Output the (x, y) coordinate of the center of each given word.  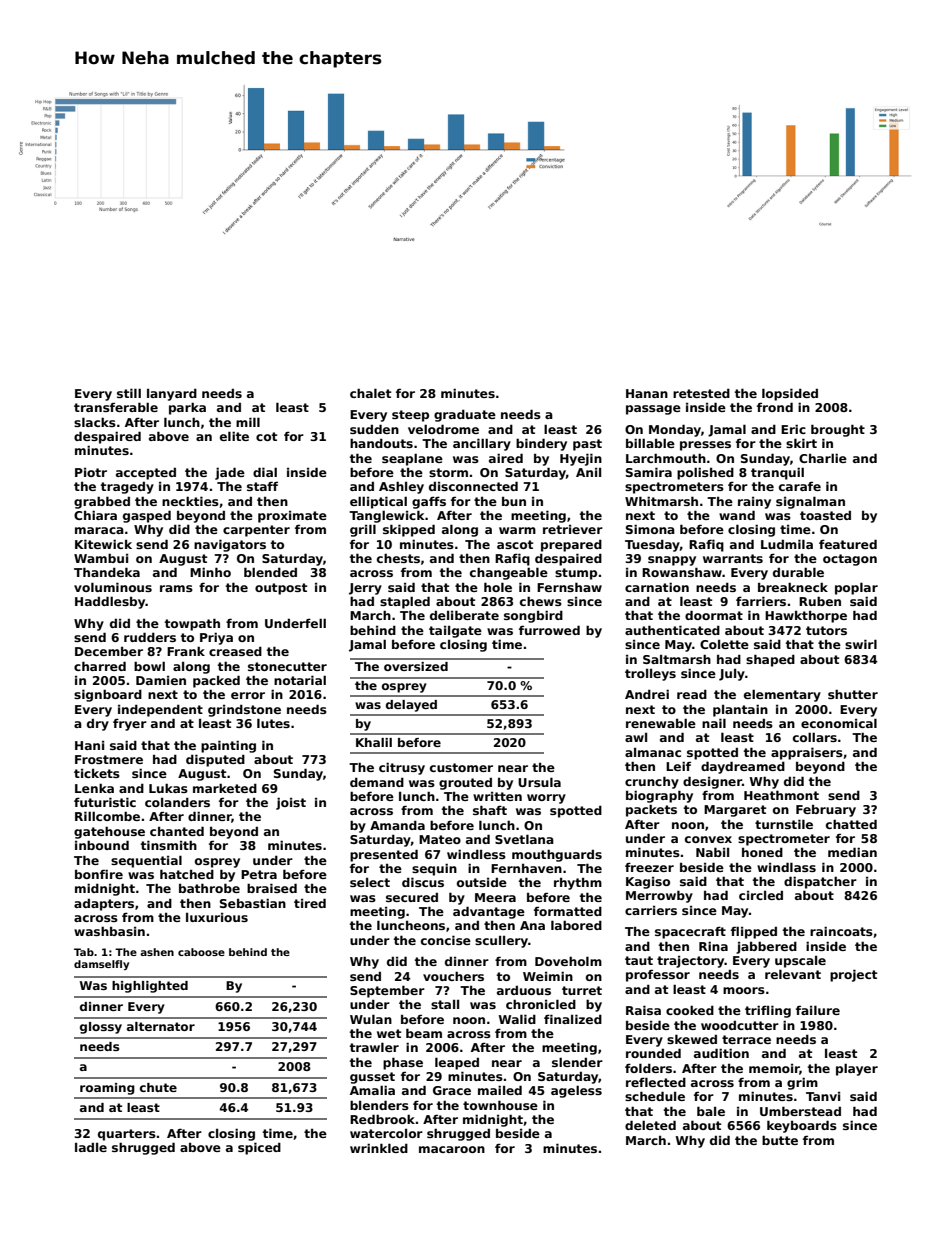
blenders (379, 1105)
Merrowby (659, 896)
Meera (495, 897)
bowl (149, 666)
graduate (465, 415)
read (692, 694)
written (497, 796)
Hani (89, 745)
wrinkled (379, 1148)
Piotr (91, 472)
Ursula (539, 782)
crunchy (652, 782)
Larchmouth (666, 458)
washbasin (109, 931)
